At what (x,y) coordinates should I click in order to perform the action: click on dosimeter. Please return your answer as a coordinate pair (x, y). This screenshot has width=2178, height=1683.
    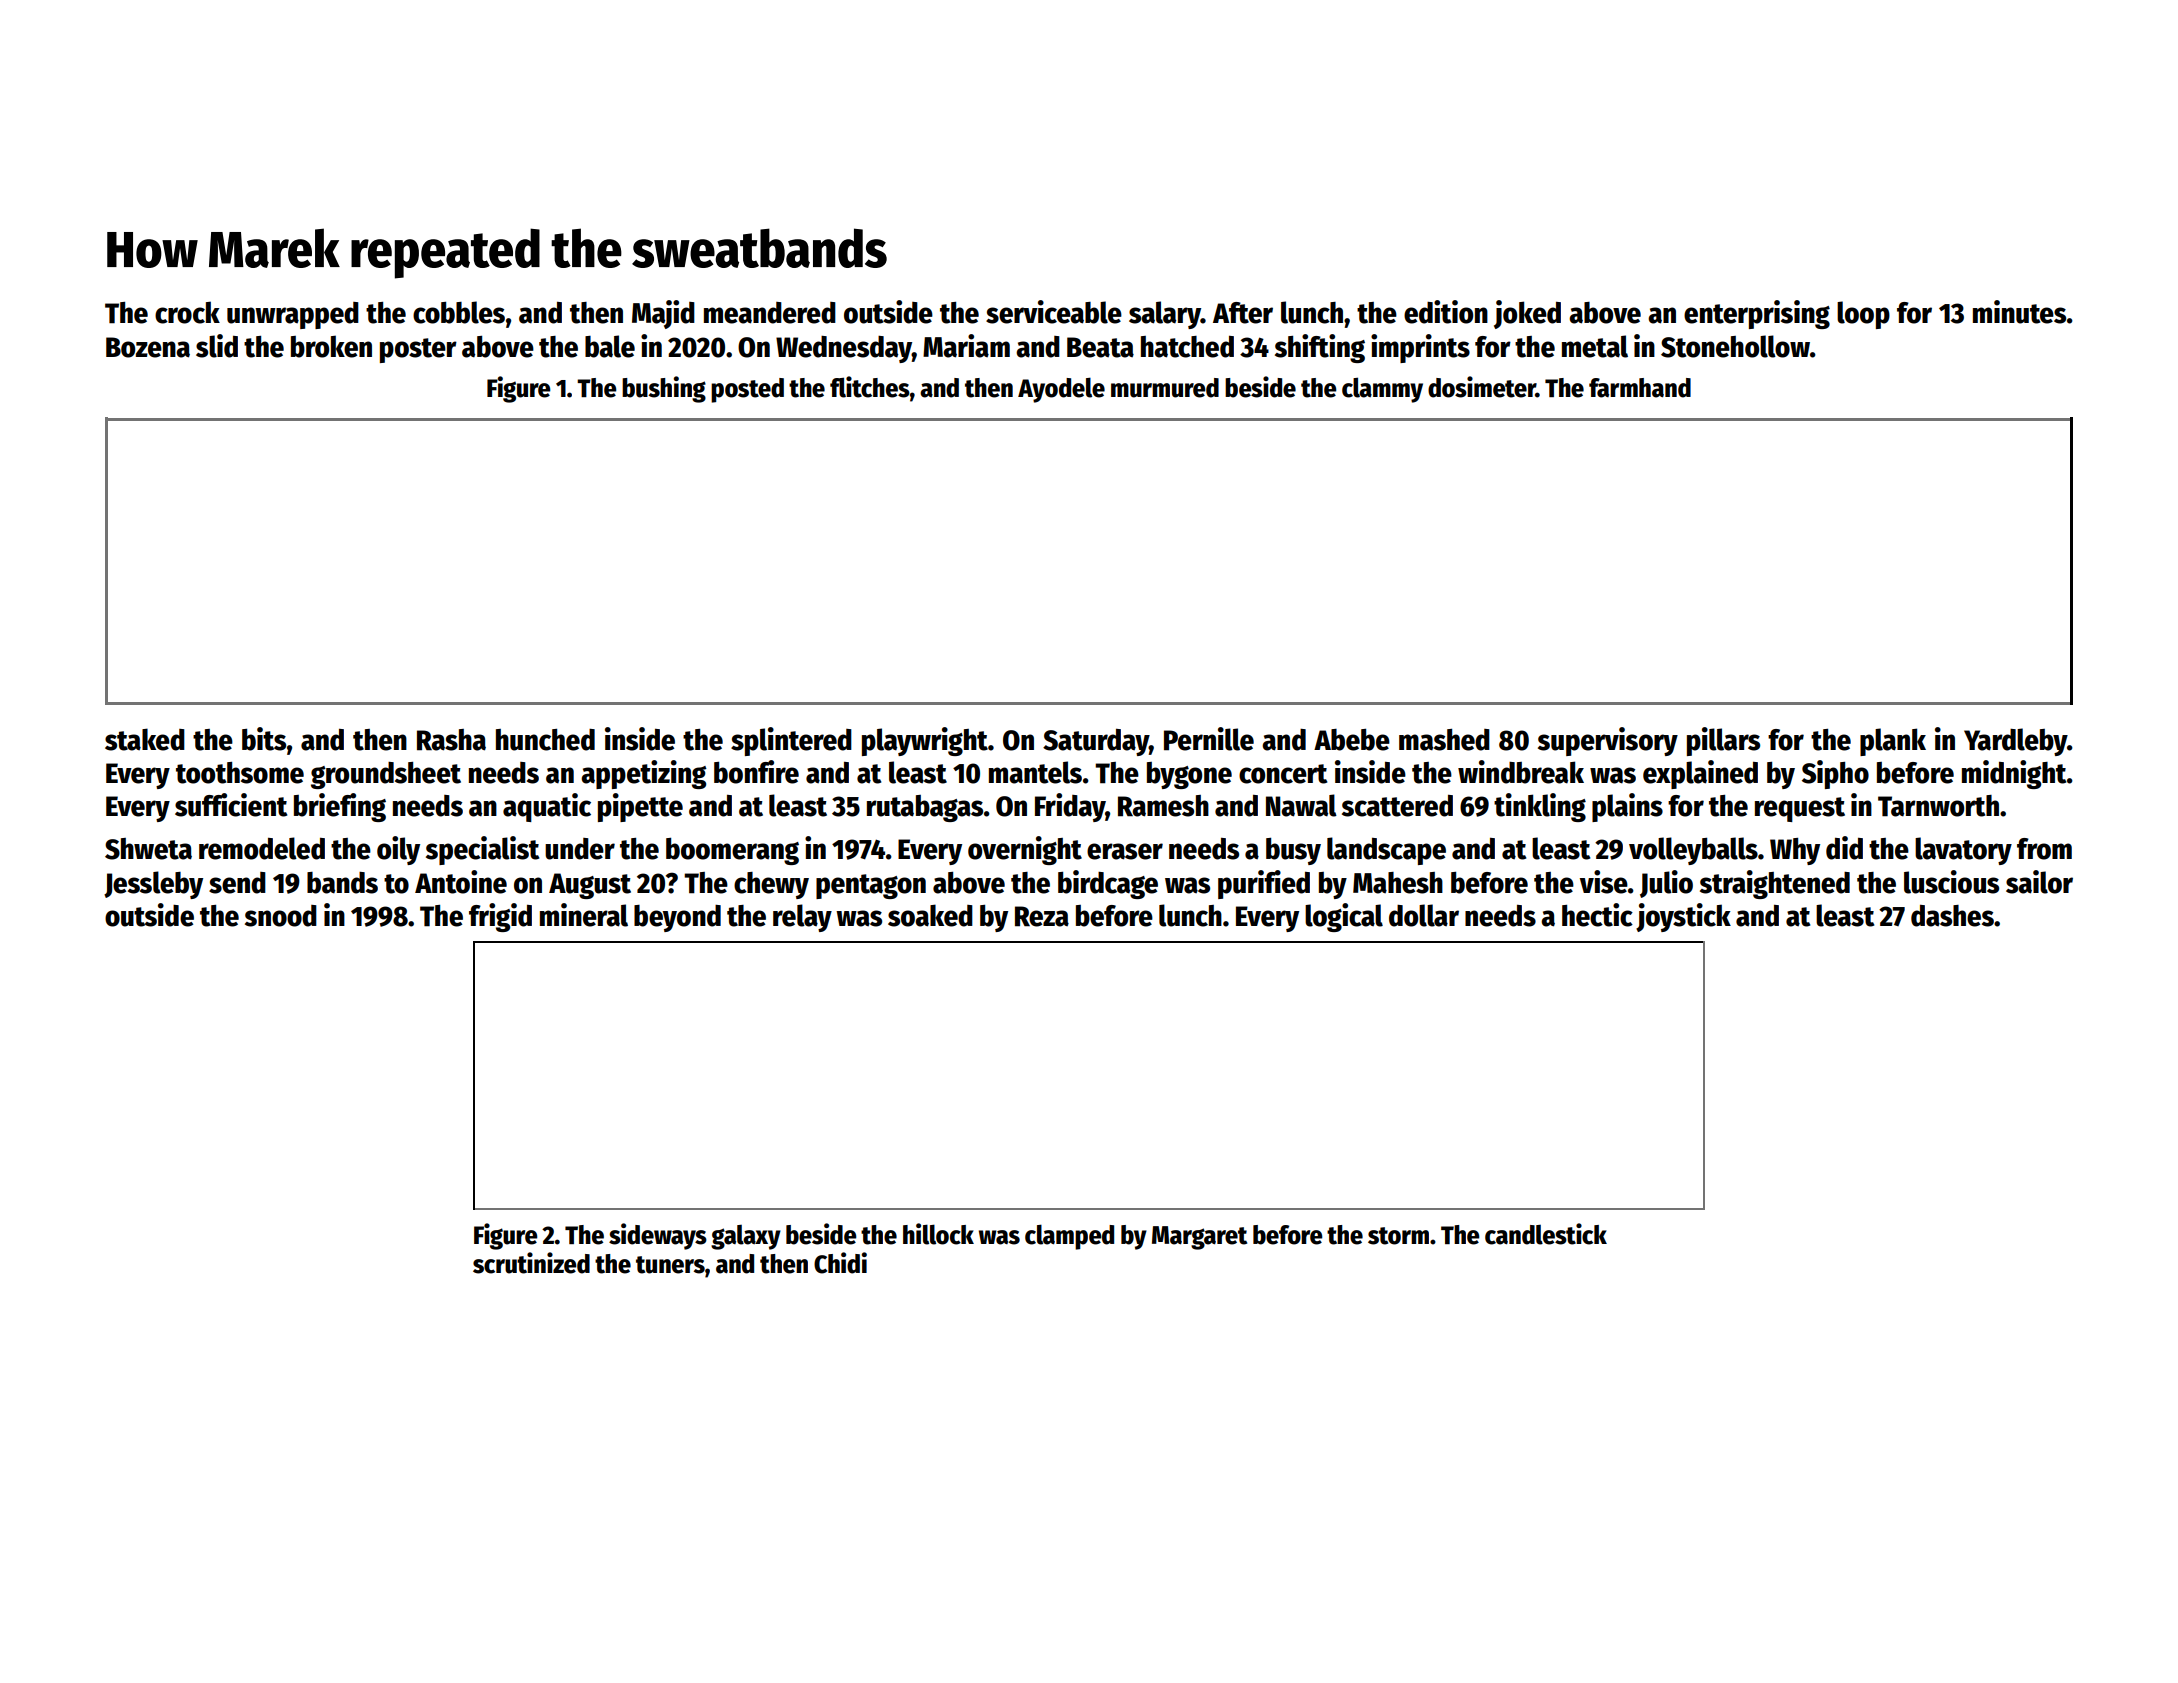
    Looking at the image, I should click on (1482, 387).
